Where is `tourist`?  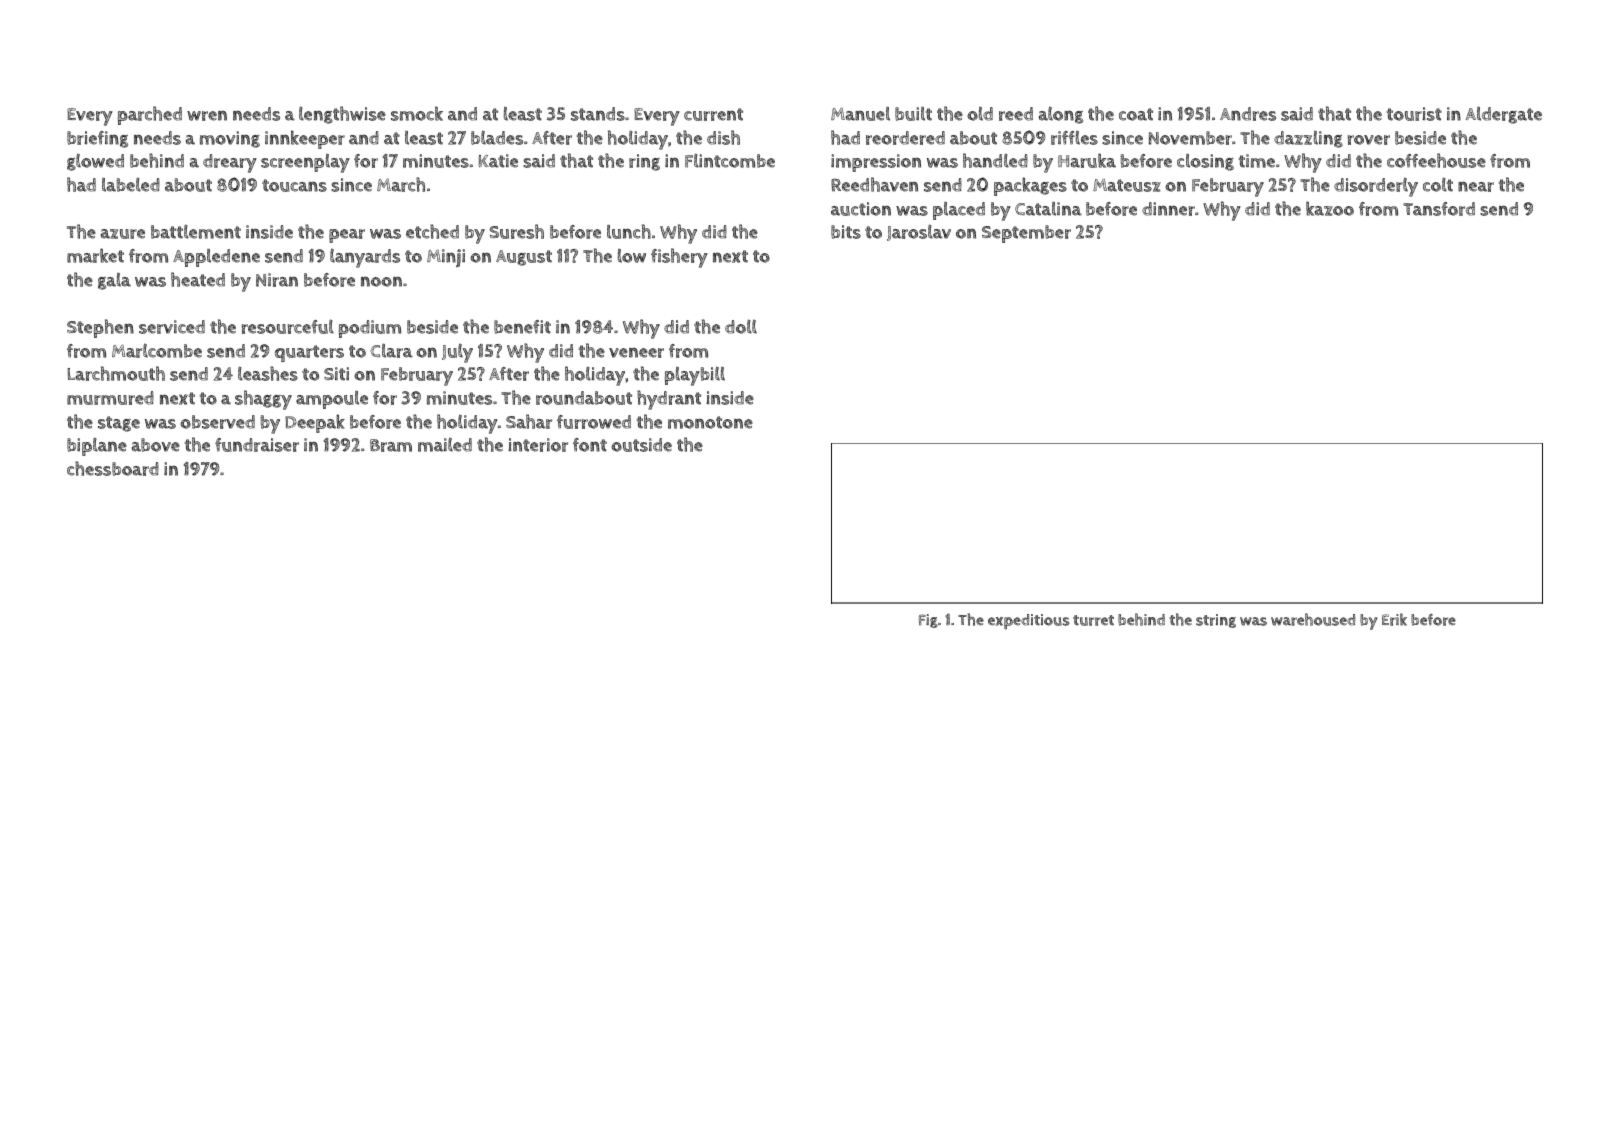 tourist is located at coordinates (1414, 114).
